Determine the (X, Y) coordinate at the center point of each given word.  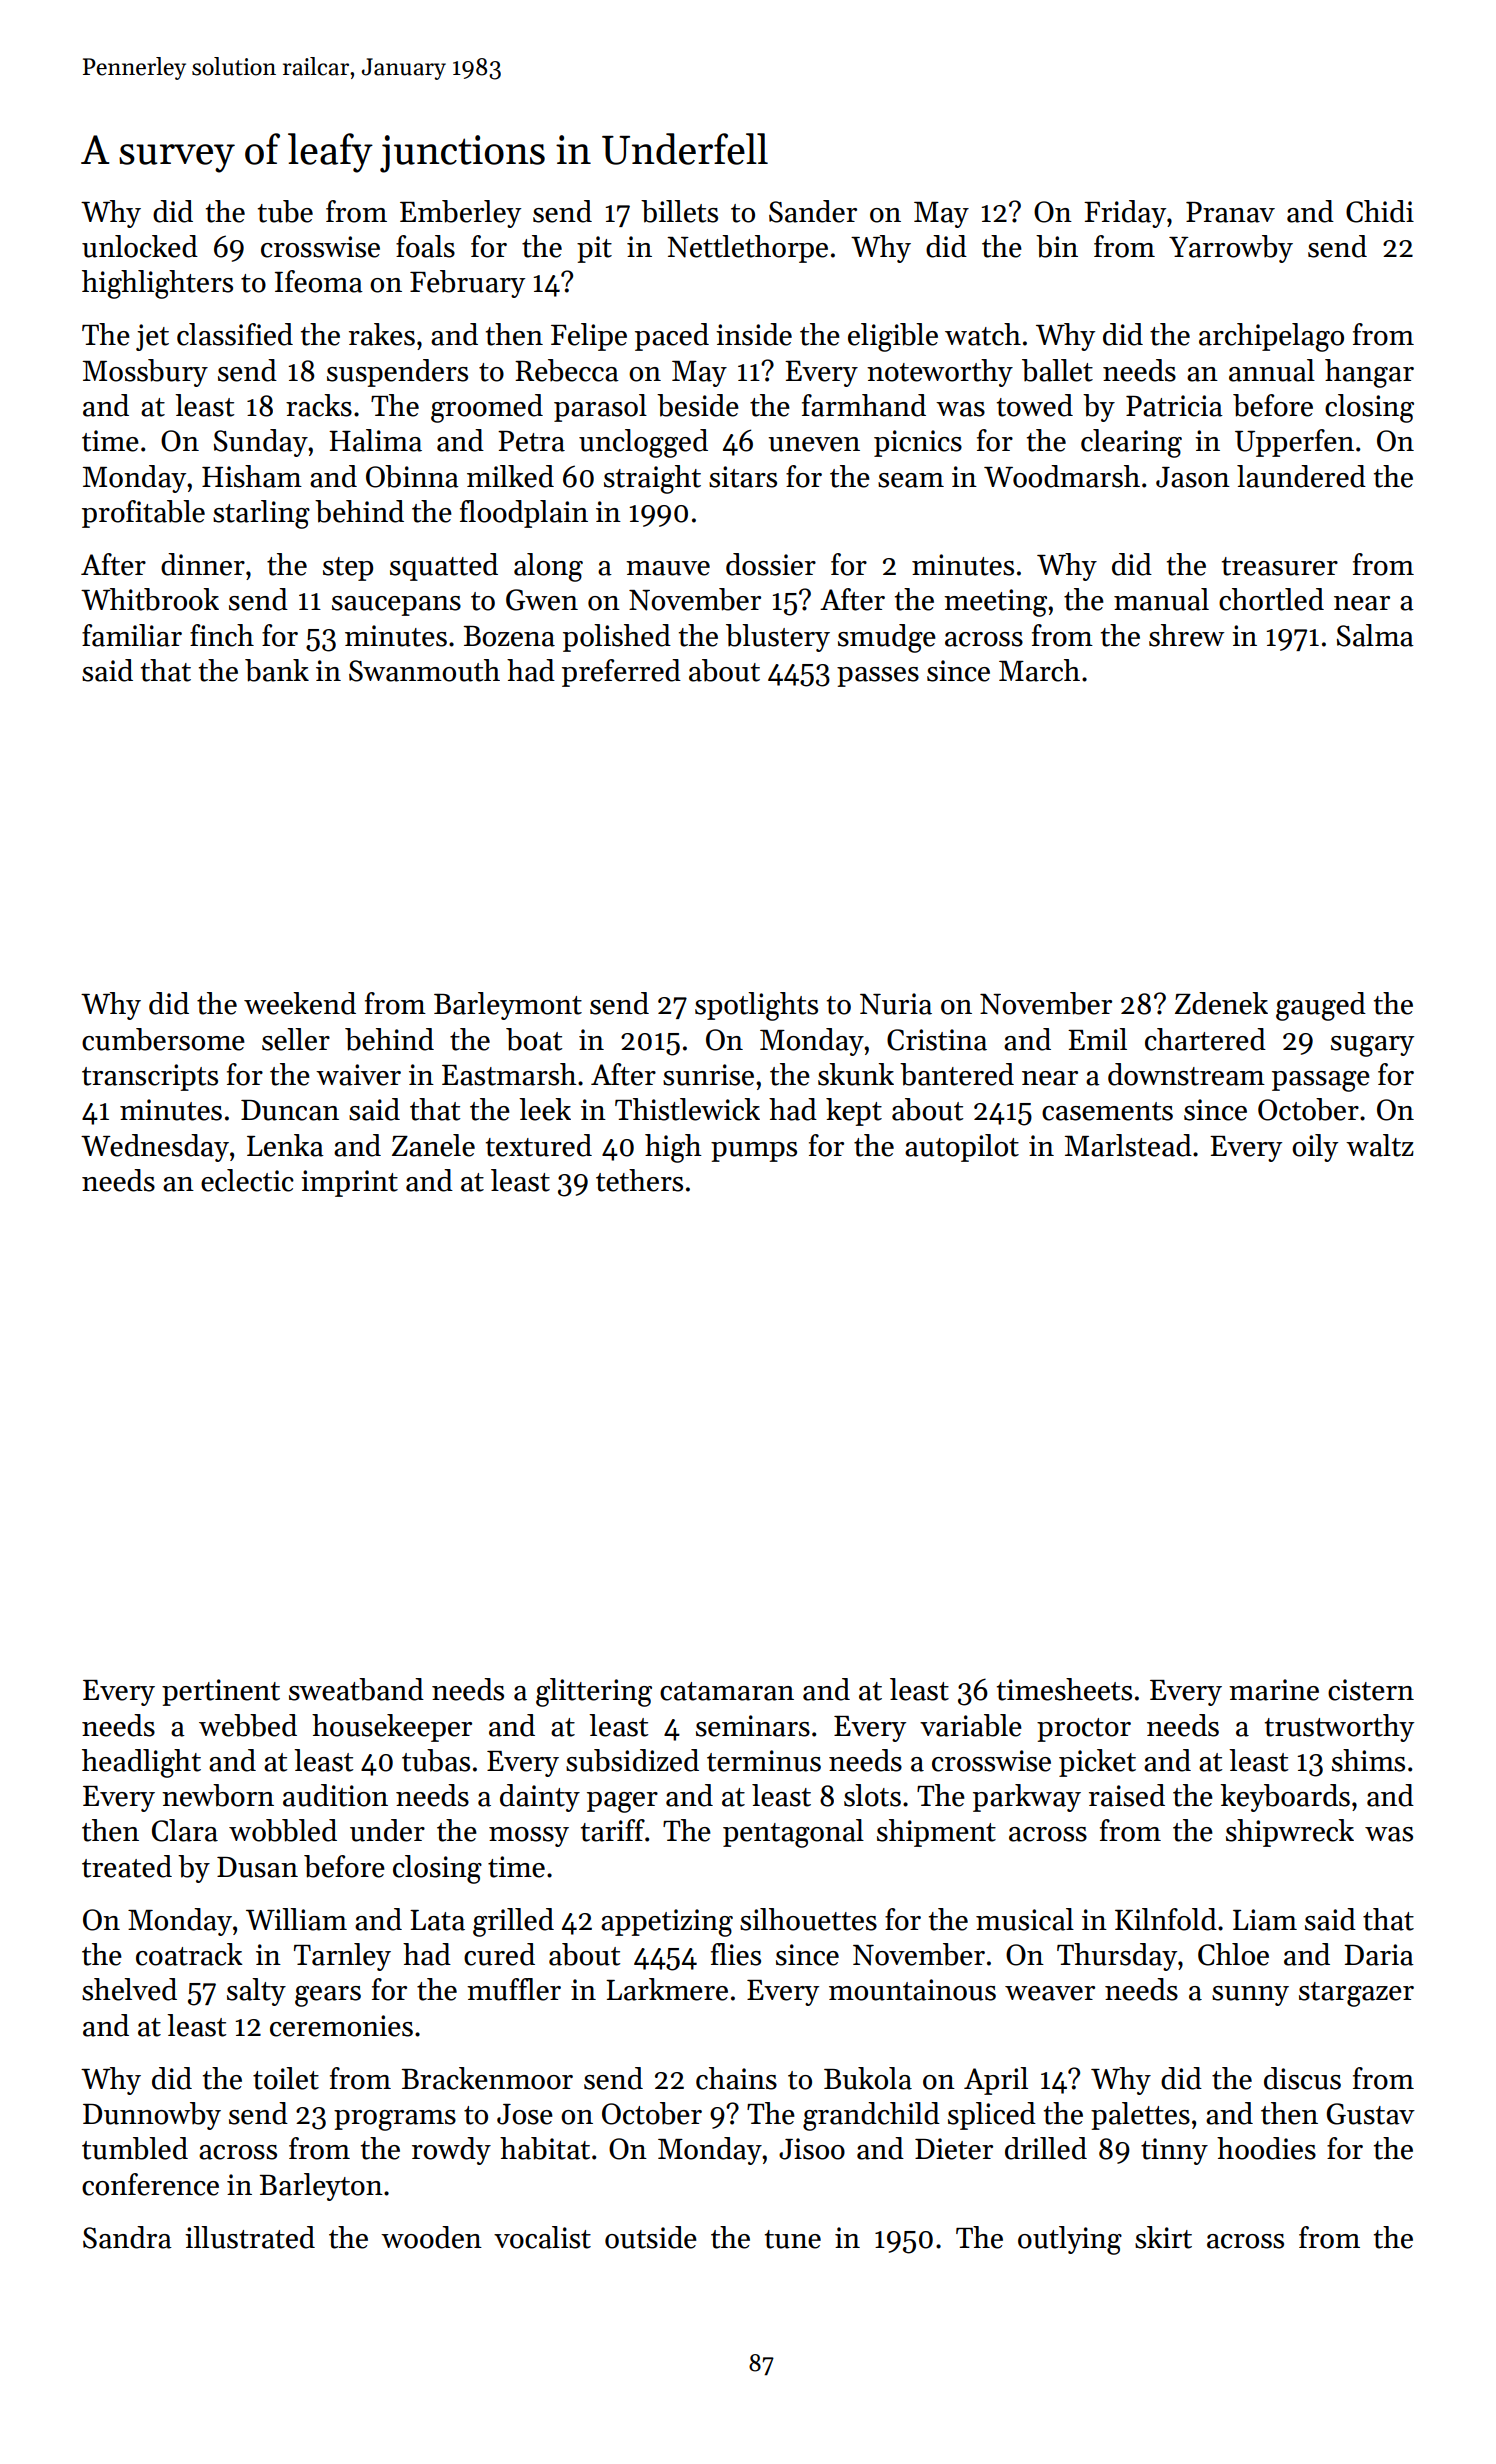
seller (296, 1039)
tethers (639, 1180)
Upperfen (1294, 443)
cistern (1371, 1690)
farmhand (864, 405)
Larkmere (667, 1989)
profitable (143, 514)
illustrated (250, 2237)
